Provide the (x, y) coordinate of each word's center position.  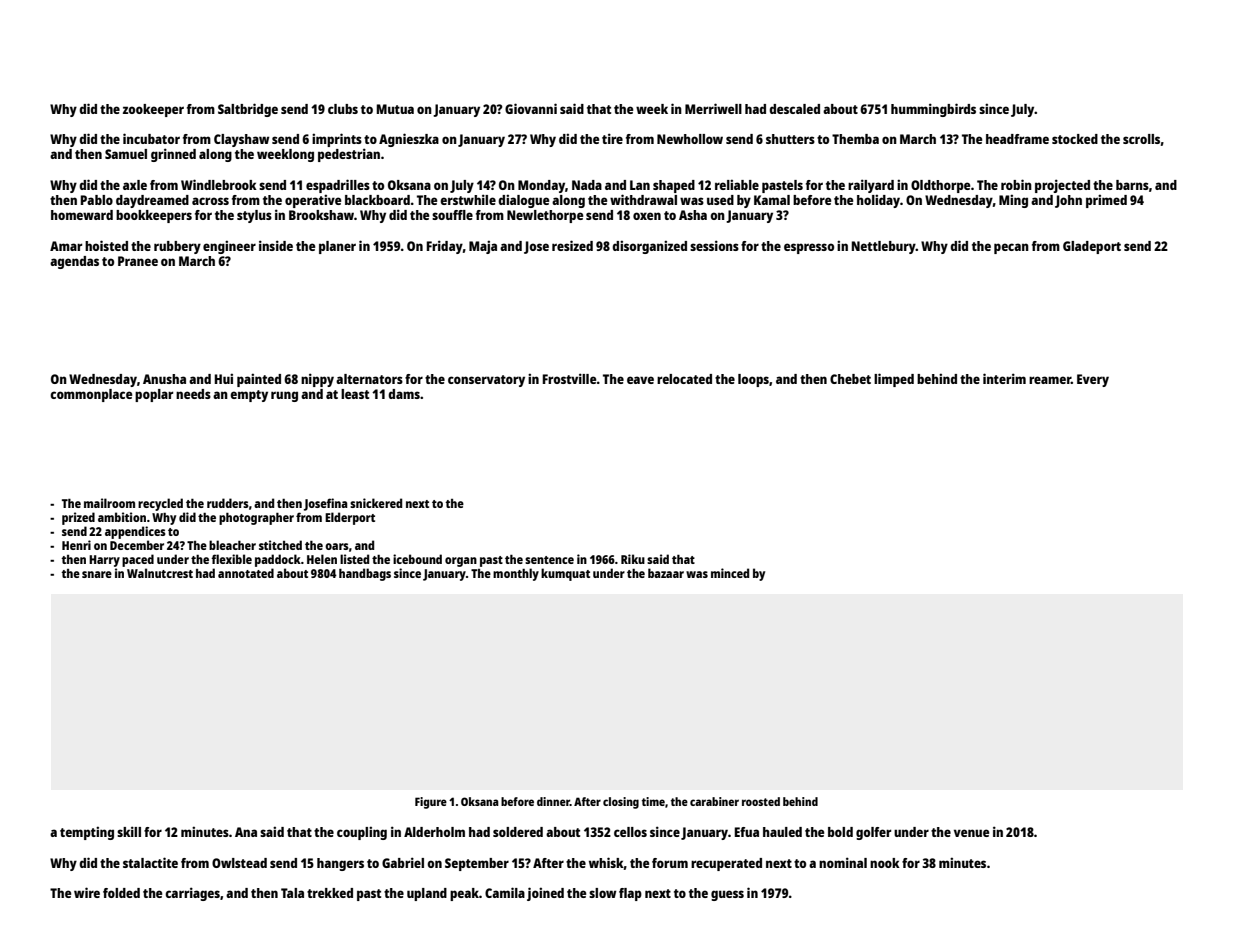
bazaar (666, 573)
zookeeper (153, 110)
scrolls (1141, 139)
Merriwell (713, 108)
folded (121, 893)
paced (138, 560)
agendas (74, 262)
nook (885, 863)
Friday (445, 247)
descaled (794, 109)
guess (727, 895)
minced (730, 573)
